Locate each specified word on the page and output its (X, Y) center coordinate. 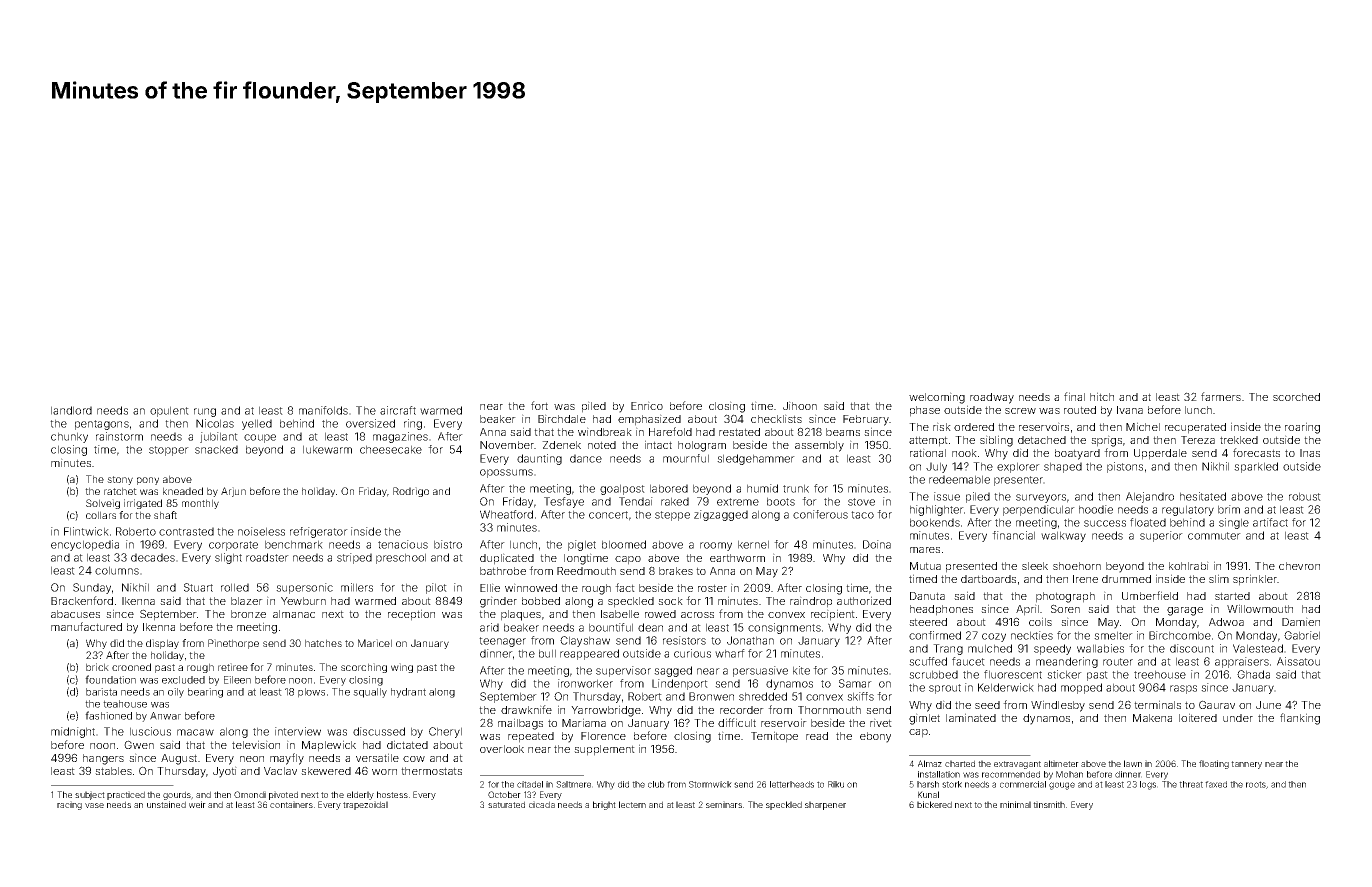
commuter (1214, 536)
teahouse (125, 704)
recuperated (1195, 428)
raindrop (811, 602)
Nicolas (215, 423)
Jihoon (800, 405)
